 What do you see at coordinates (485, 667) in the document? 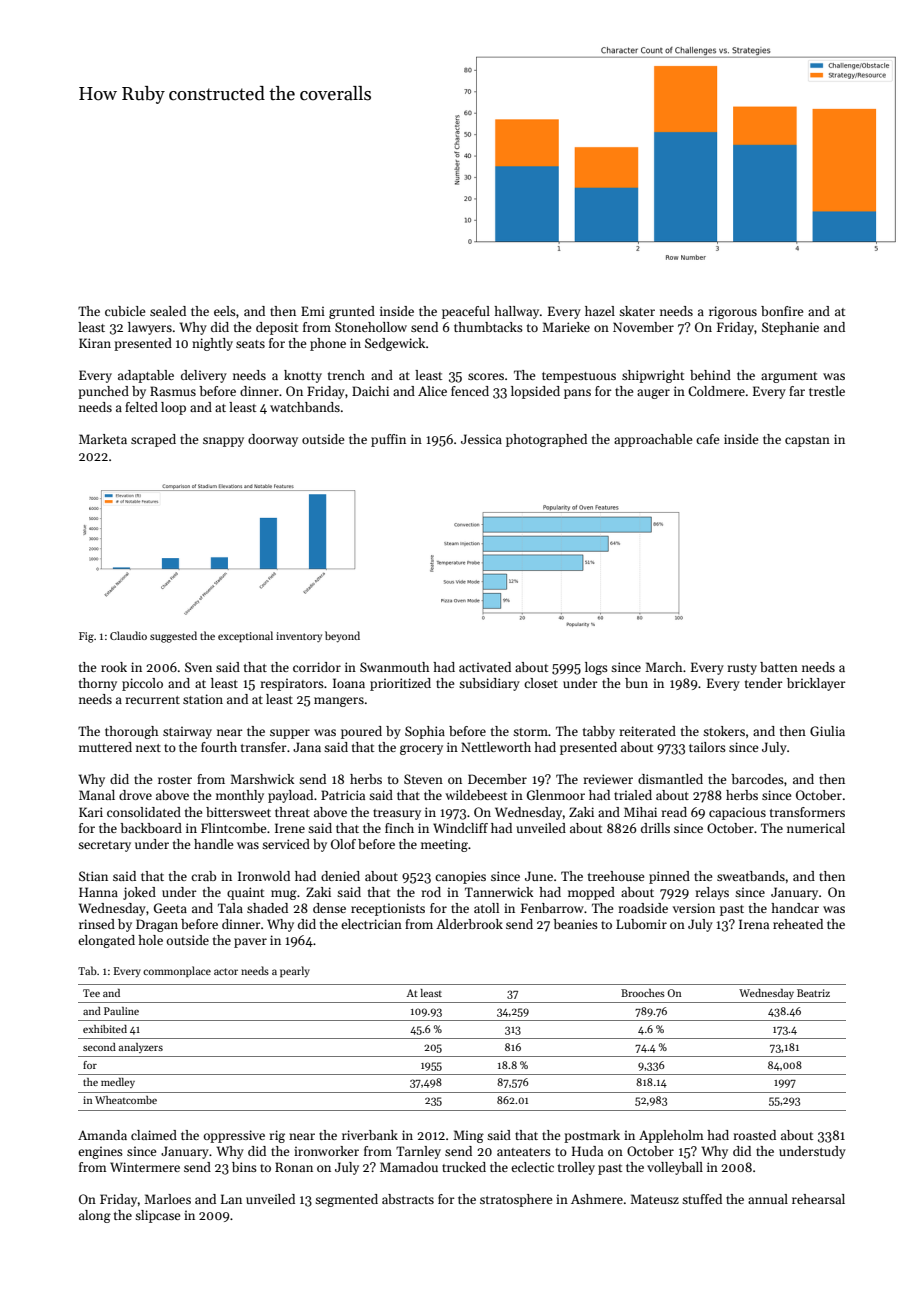
I see `activated` at bounding box center [485, 667].
